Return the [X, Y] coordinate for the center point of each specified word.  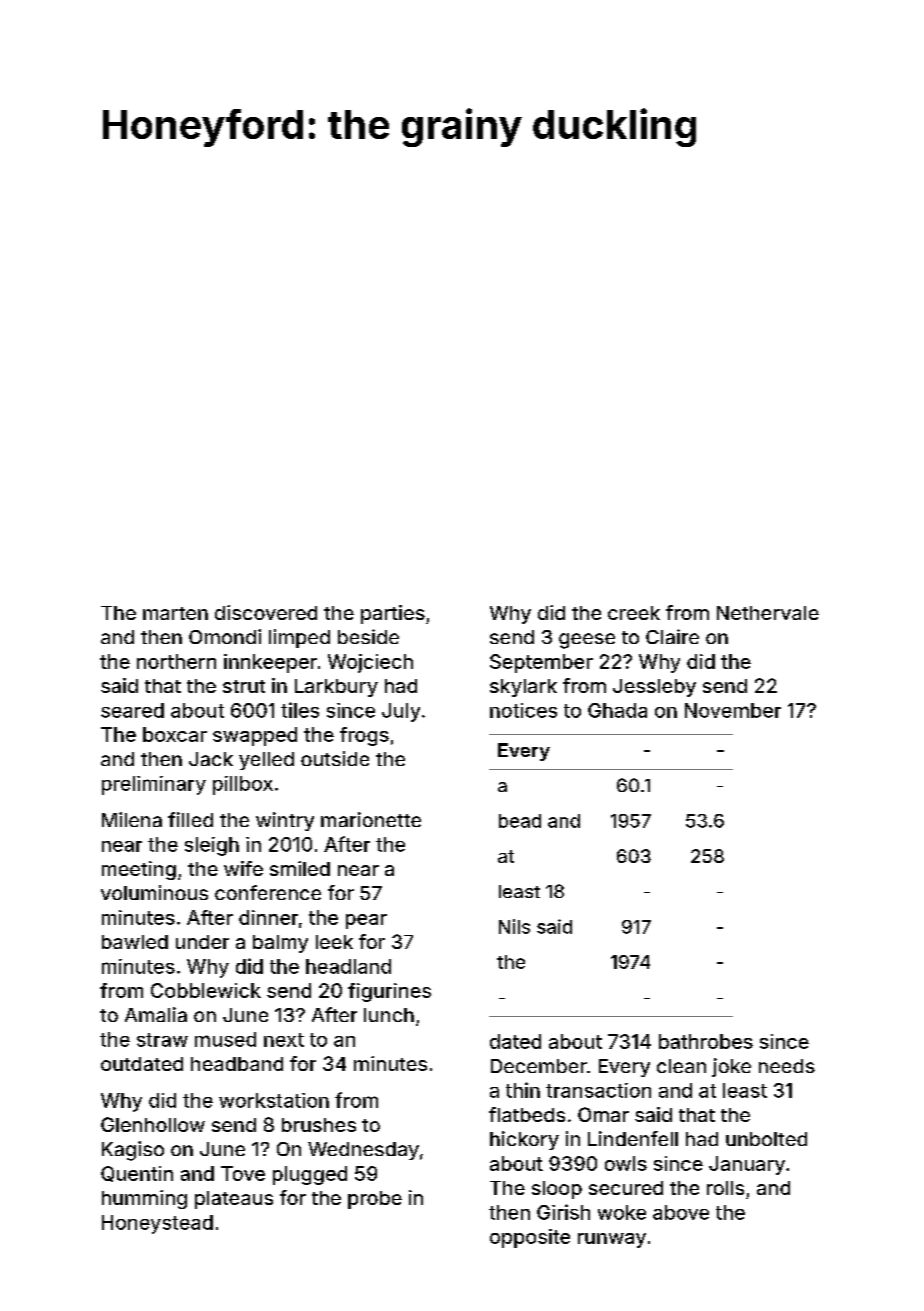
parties [393, 614]
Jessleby [654, 688]
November [733, 710]
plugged [310, 1175]
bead [520, 821]
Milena [132, 819]
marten [175, 613]
